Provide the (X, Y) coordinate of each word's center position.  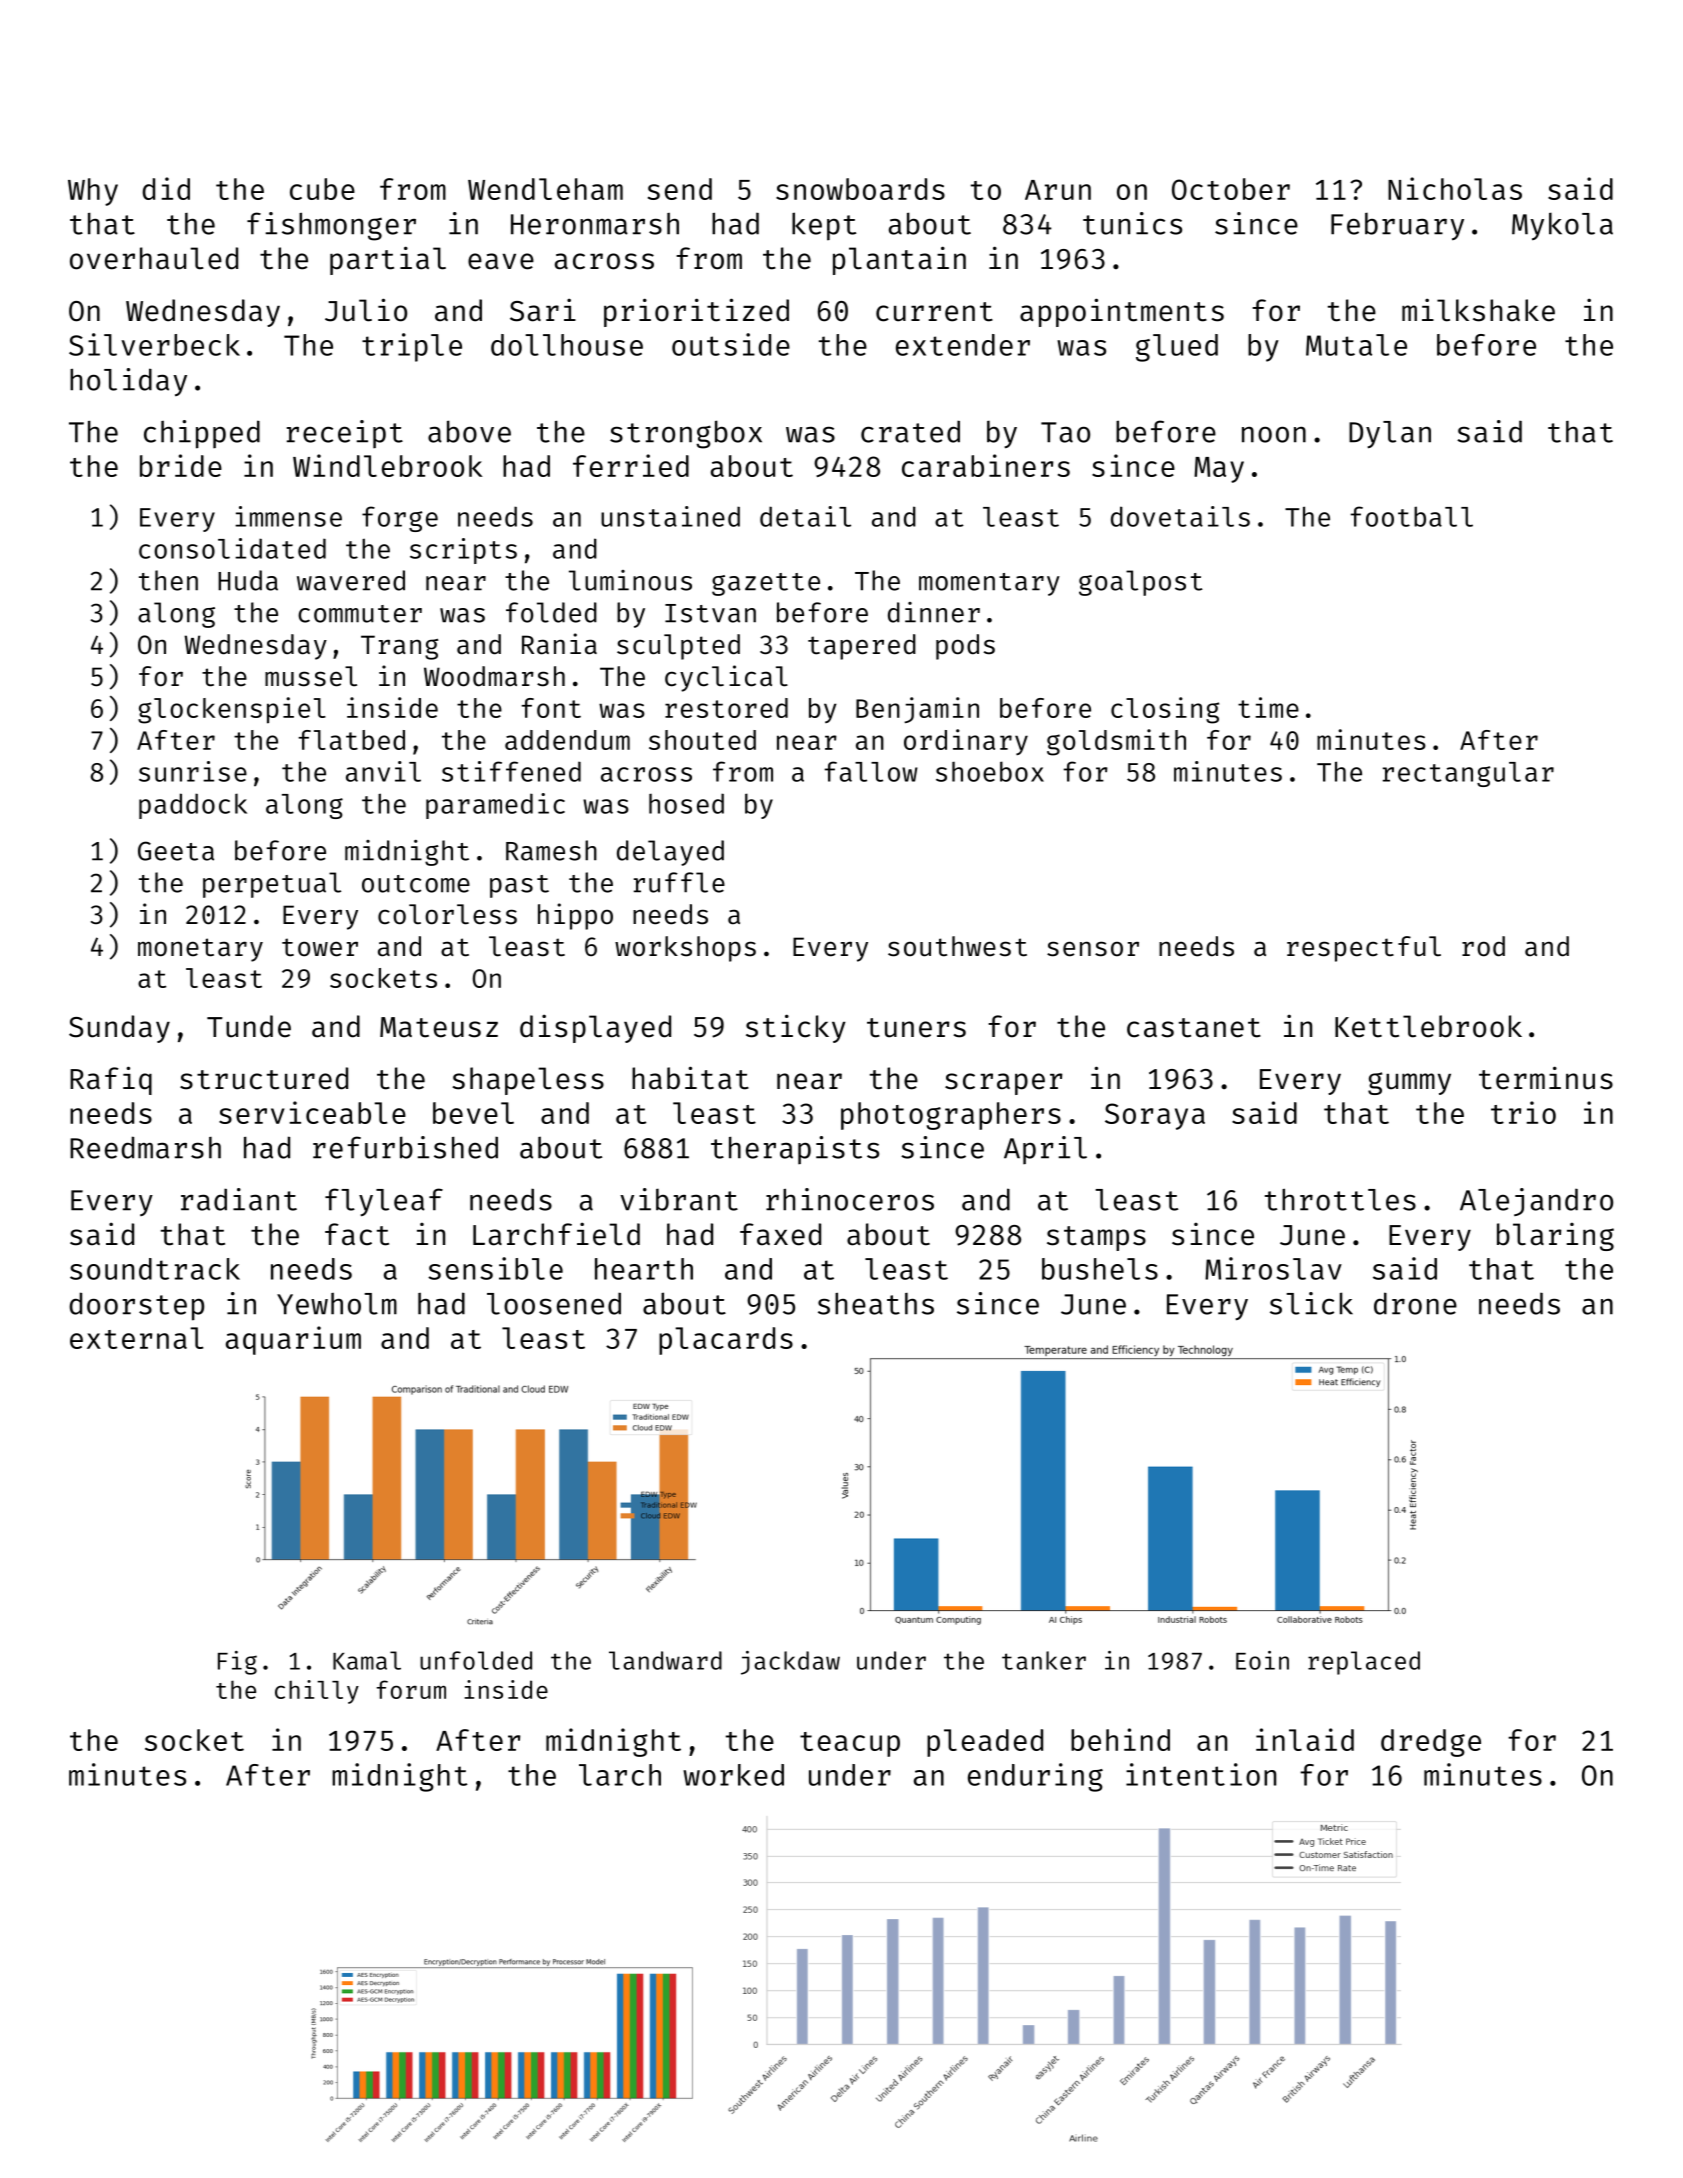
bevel (473, 1113)
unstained (670, 516)
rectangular (1468, 774)
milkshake (1478, 310)
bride (181, 465)
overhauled (154, 258)
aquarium (293, 1340)
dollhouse (567, 345)
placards (726, 1341)
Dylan (1390, 435)
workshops (685, 949)
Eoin (1262, 1660)
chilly (317, 1692)
